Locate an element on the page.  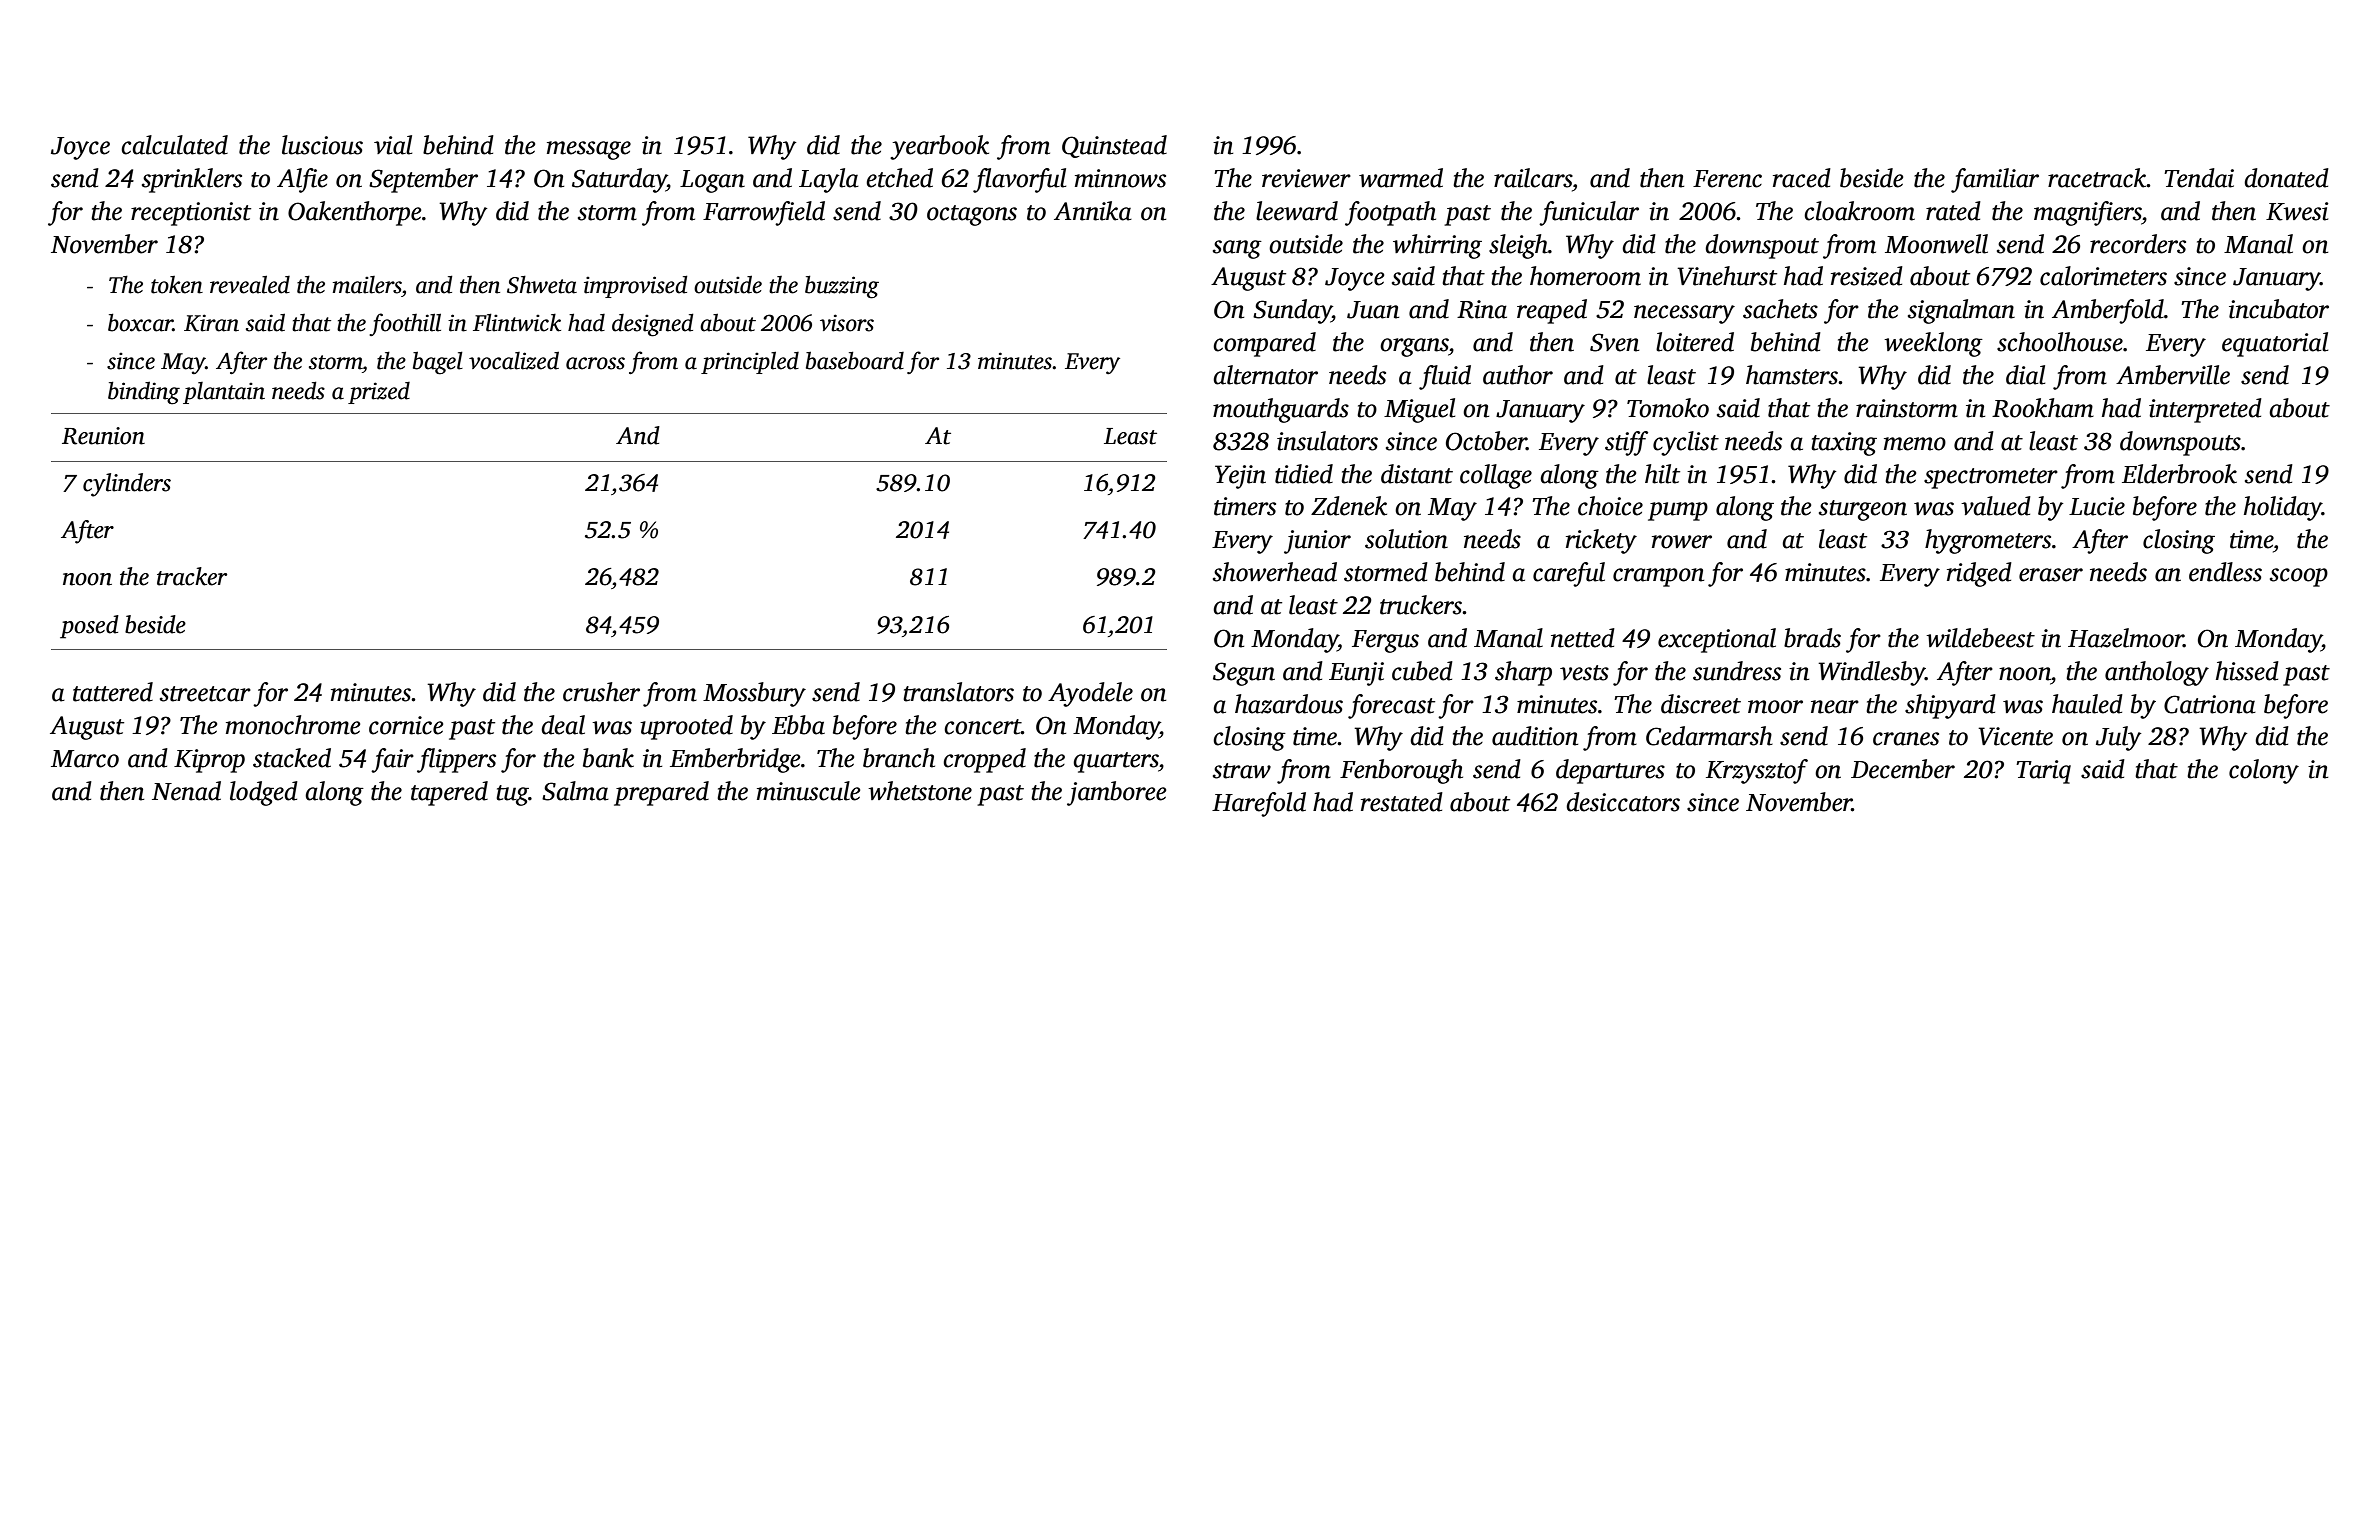
endless is located at coordinates (2225, 572).
